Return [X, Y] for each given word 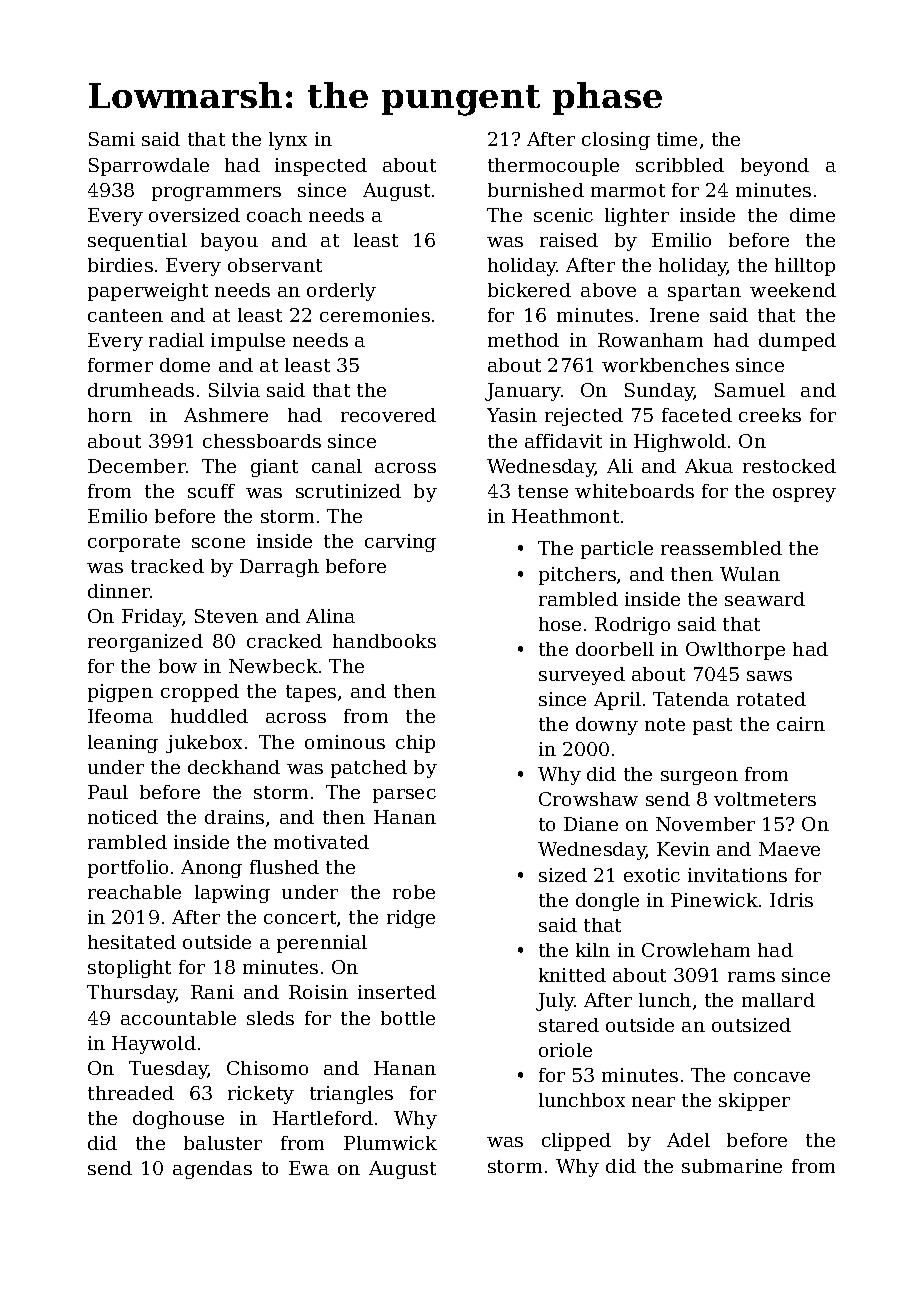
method [523, 340]
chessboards [262, 441]
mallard [778, 1000]
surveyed [582, 676]
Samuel [750, 390]
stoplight [129, 969]
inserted [397, 992]
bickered [529, 290]
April [617, 701]
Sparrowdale [149, 167]
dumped [797, 342]
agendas [212, 1170]
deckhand [234, 767]
